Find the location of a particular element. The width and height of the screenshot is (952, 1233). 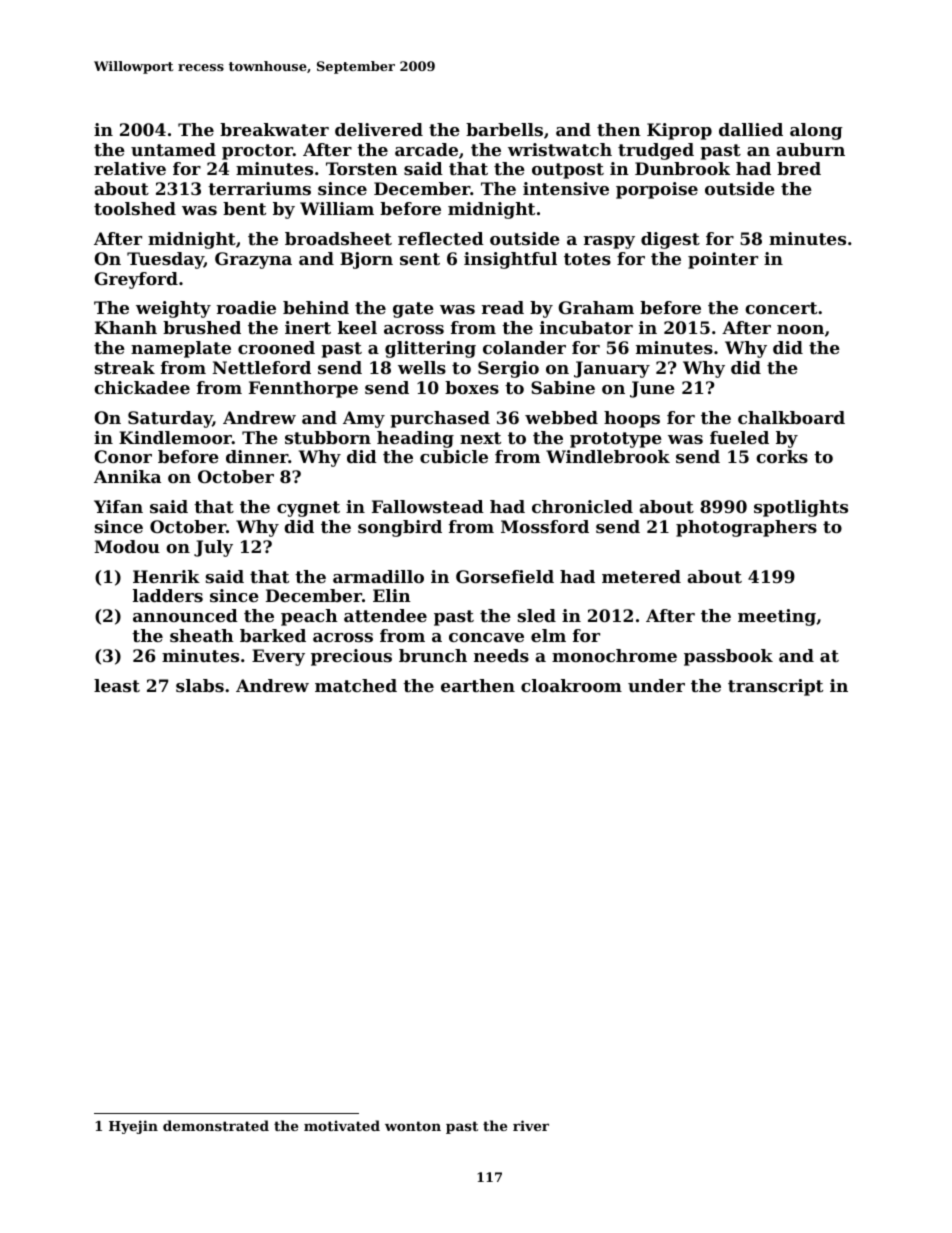

river is located at coordinates (531, 1125).
